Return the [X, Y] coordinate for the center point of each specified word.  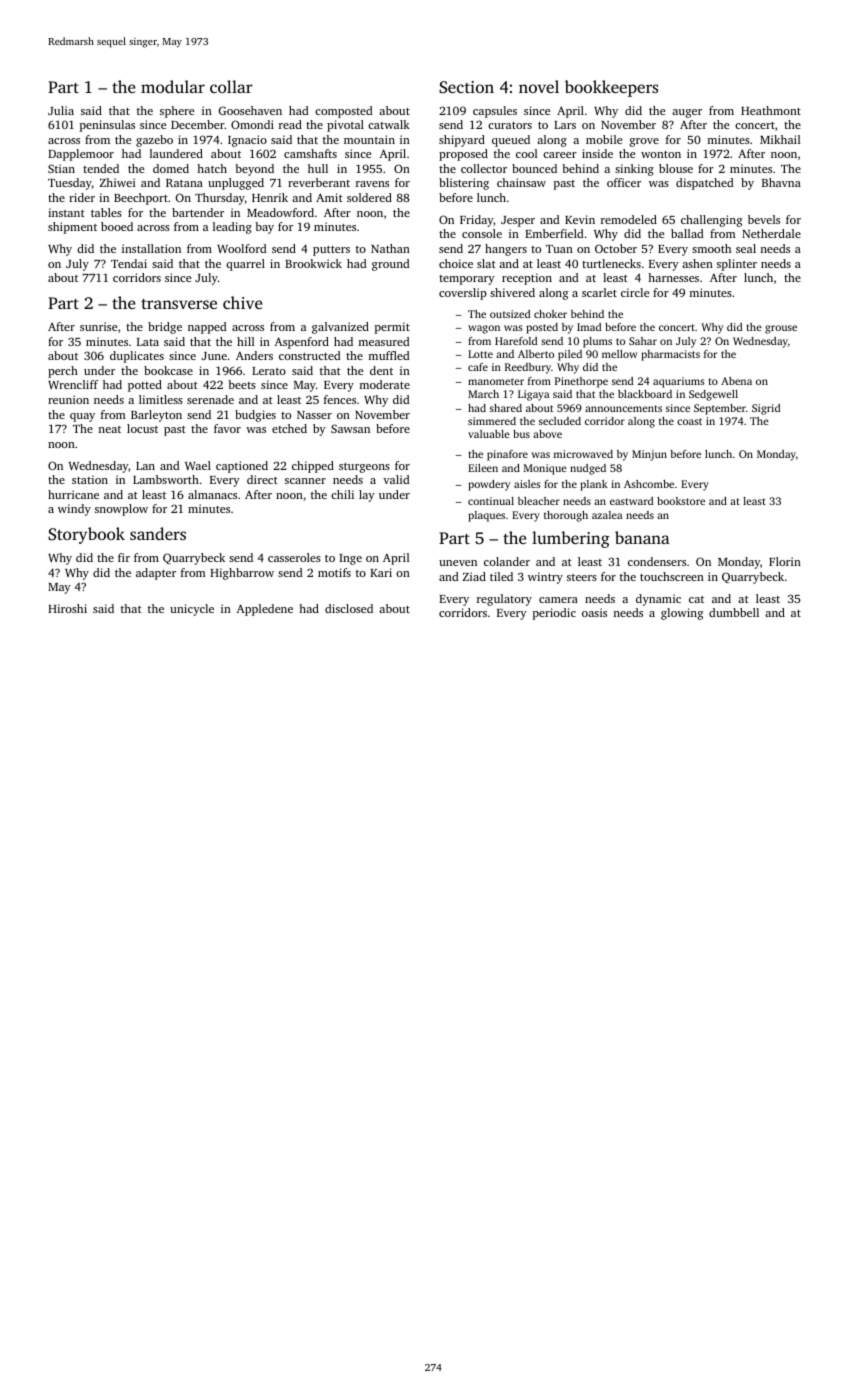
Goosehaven [250, 110]
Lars [565, 125]
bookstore [681, 501]
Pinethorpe [581, 382]
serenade [210, 399]
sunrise [98, 326]
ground [391, 265]
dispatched [705, 184]
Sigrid [766, 409]
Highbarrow [242, 574]
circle [635, 292]
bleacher [539, 501]
